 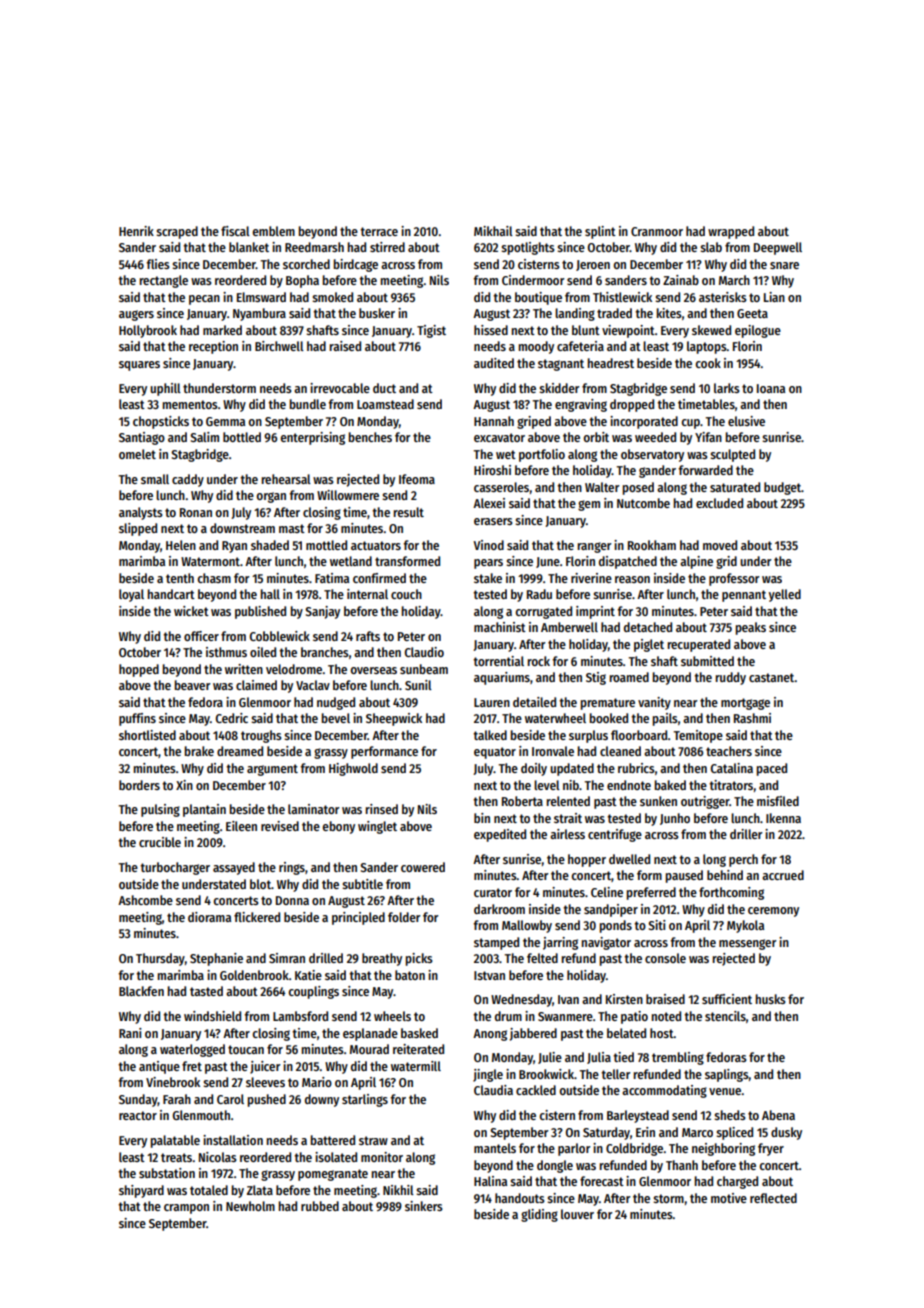 What do you see at coordinates (265, 1067) in the image?
I see `juicer` at bounding box center [265, 1067].
